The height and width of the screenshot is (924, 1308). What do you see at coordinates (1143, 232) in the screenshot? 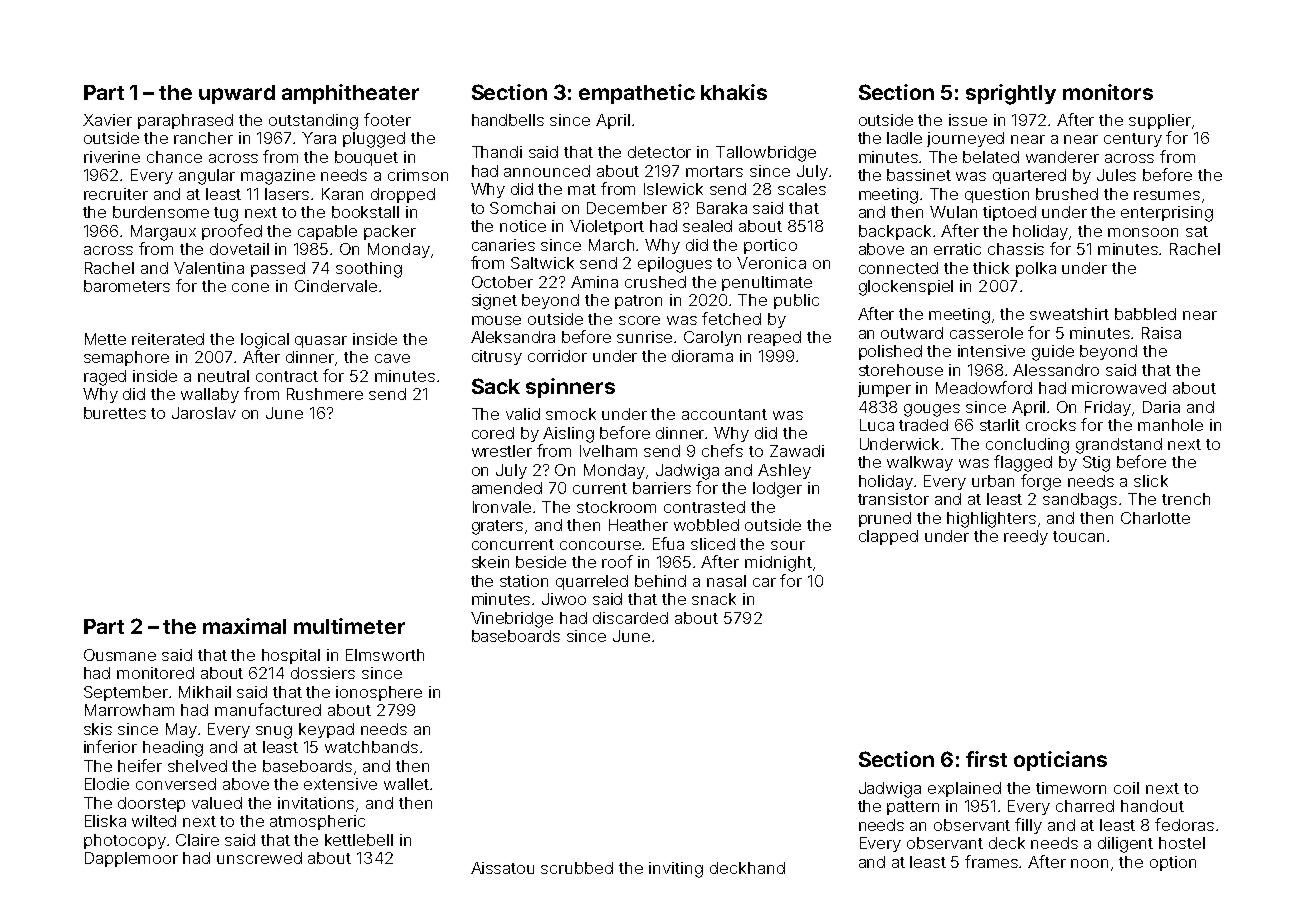
I see `monsoon` at bounding box center [1143, 232].
